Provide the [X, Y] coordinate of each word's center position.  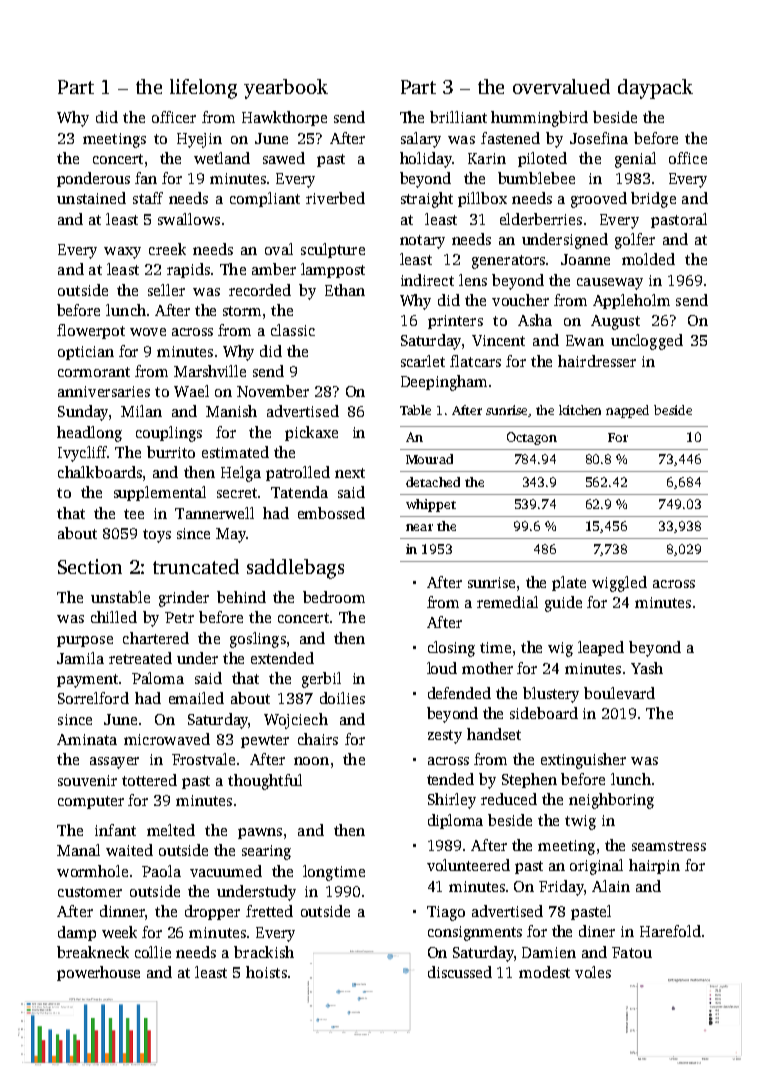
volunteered [468, 865]
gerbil [321, 680]
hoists [266, 972]
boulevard [619, 693]
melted [171, 830]
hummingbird [539, 119]
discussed [460, 972]
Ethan [345, 290]
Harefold [670, 931]
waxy [122, 253]
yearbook [286, 89]
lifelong [203, 89]
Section [90, 566]
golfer [635, 241]
